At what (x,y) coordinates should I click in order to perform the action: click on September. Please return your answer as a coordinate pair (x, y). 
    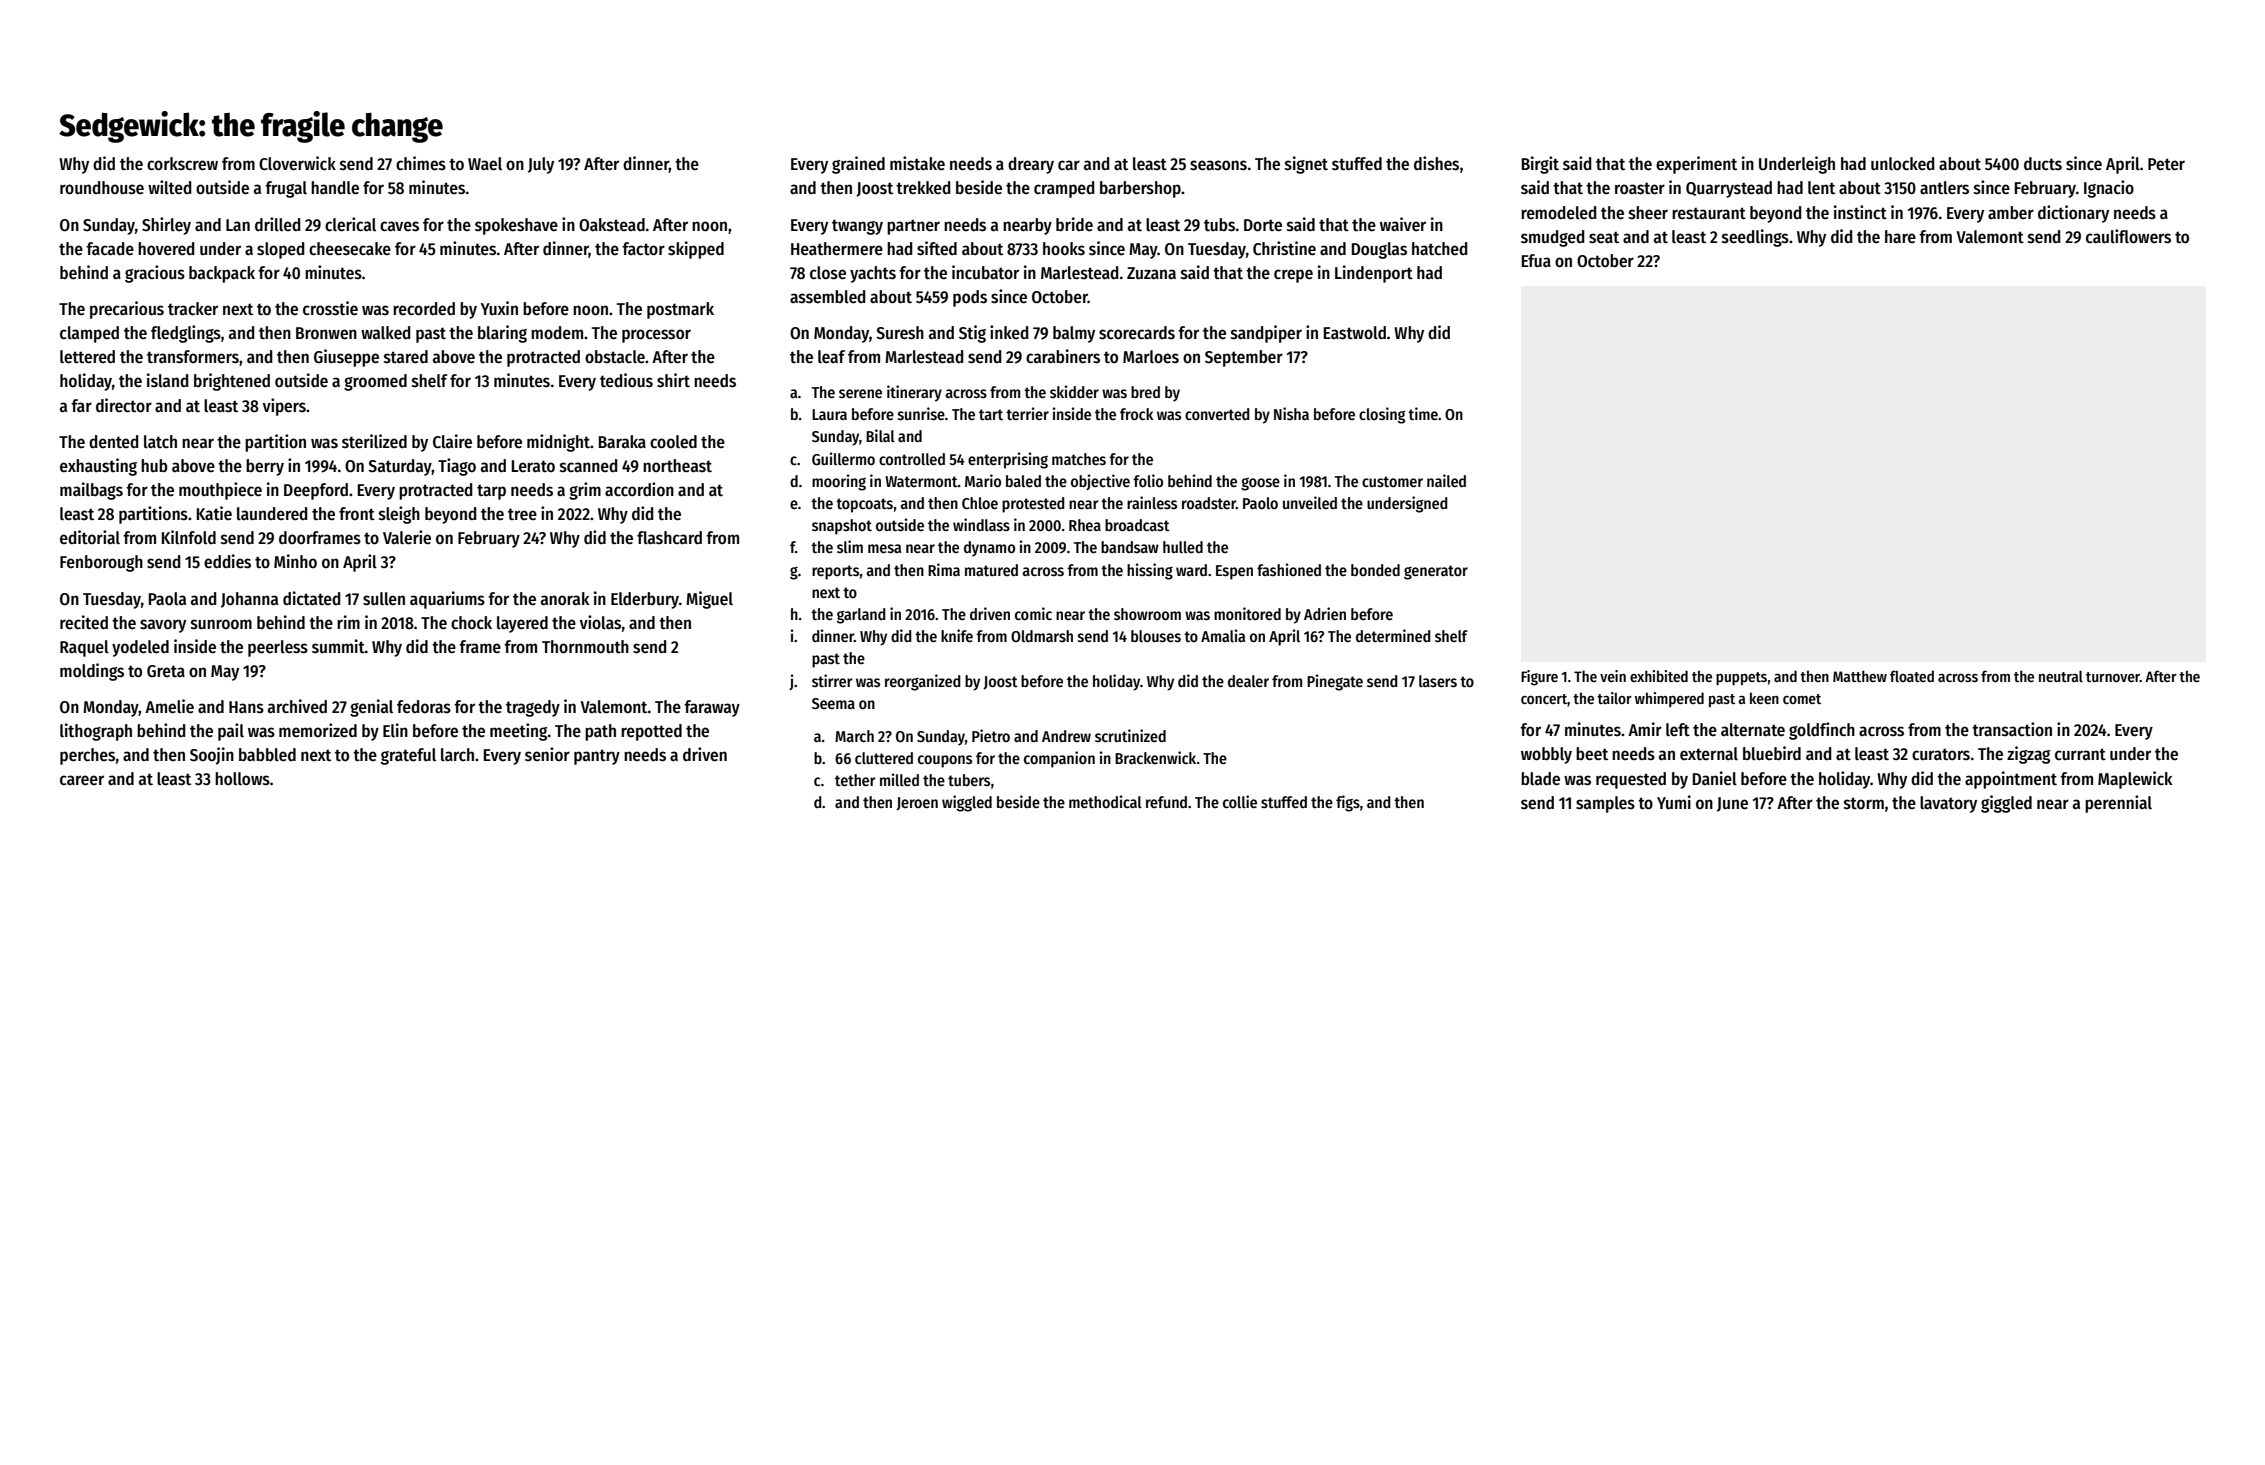
    Looking at the image, I should click on (1244, 358).
